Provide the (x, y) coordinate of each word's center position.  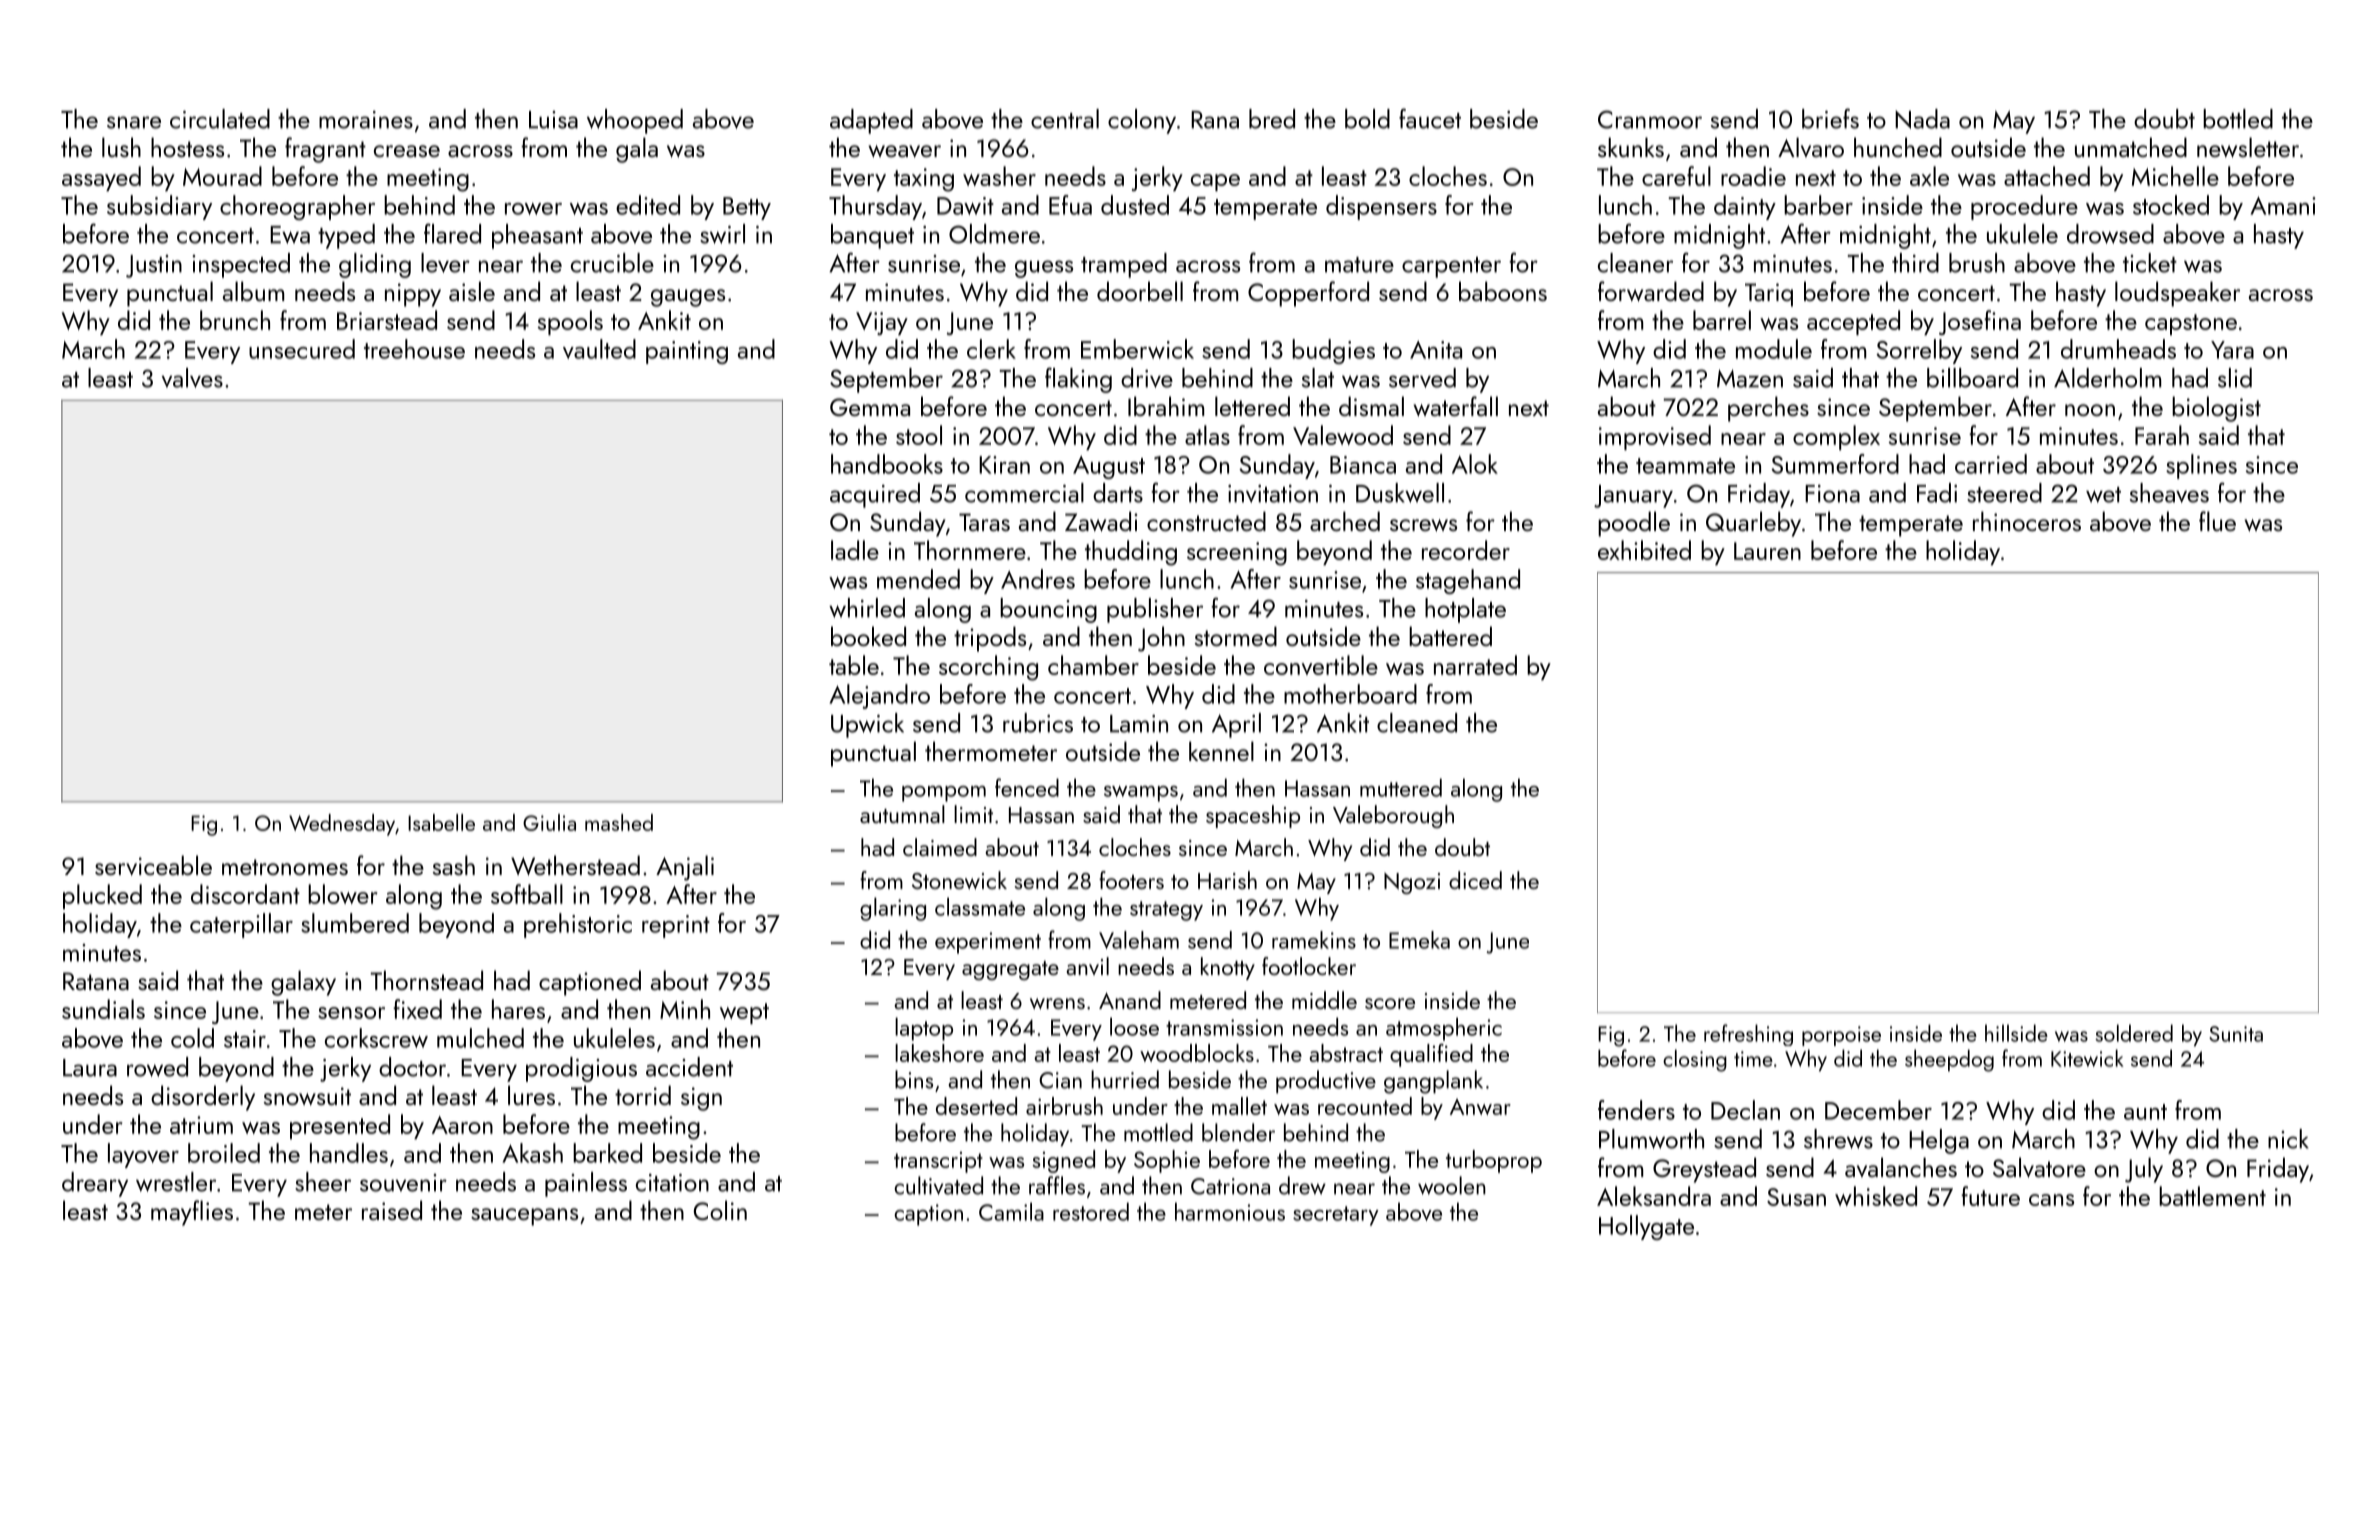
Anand (1130, 1000)
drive (1147, 378)
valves (192, 378)
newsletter (2248, 147)
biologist (2216, 409)
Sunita (2236, 1034)
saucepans (524, 1217)
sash (454, 865)
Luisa (553, 120)
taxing (924, 180)
